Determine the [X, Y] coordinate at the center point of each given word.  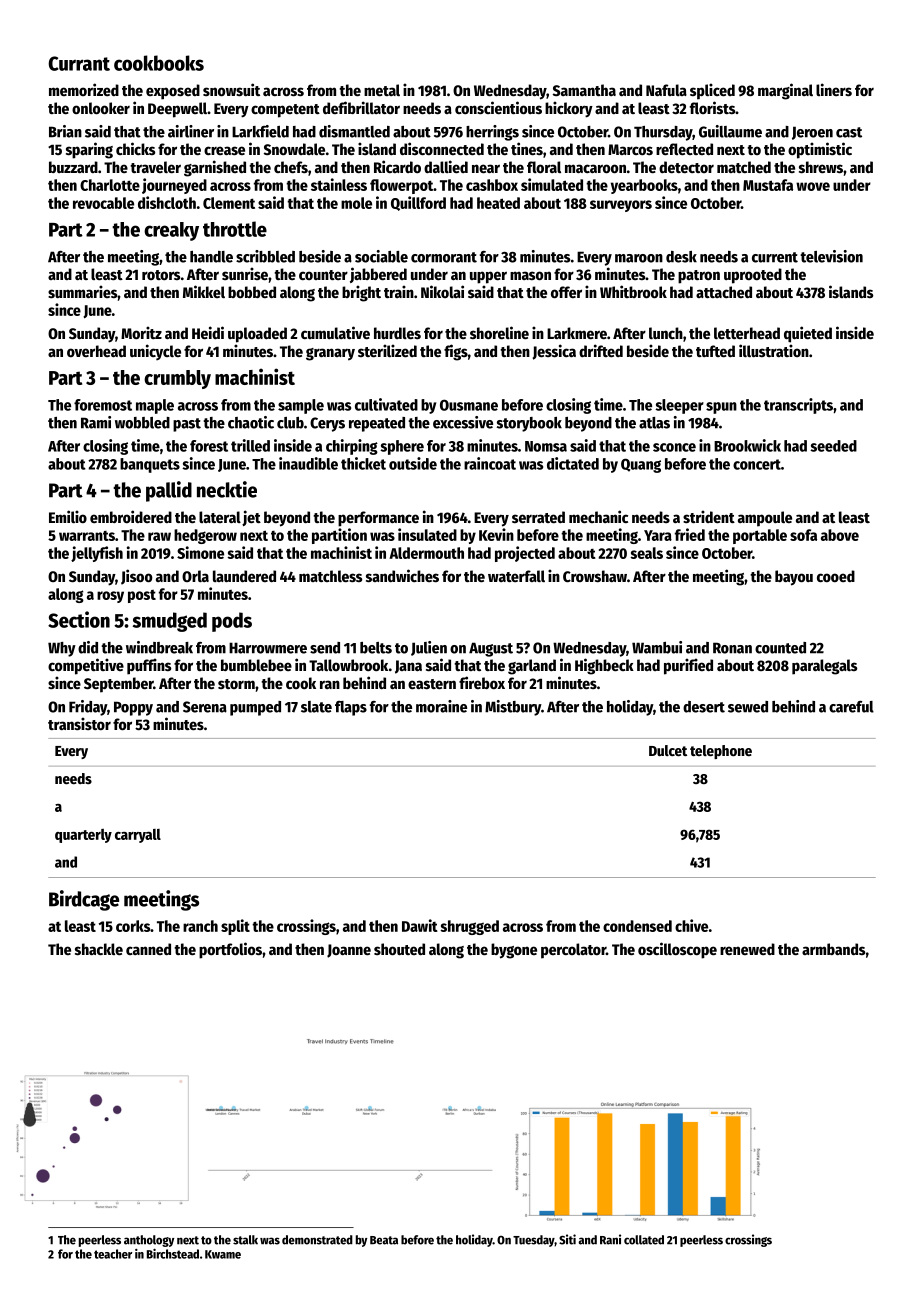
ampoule [765, 519]
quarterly [83, 836]
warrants [87, 536]
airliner [191, 131]
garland [532, 667]
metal [382, 90]
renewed [747, 949]
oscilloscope [677, 950]
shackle [99, 949]
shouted [399, 949]
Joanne [349, 951]
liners [834, 89]
